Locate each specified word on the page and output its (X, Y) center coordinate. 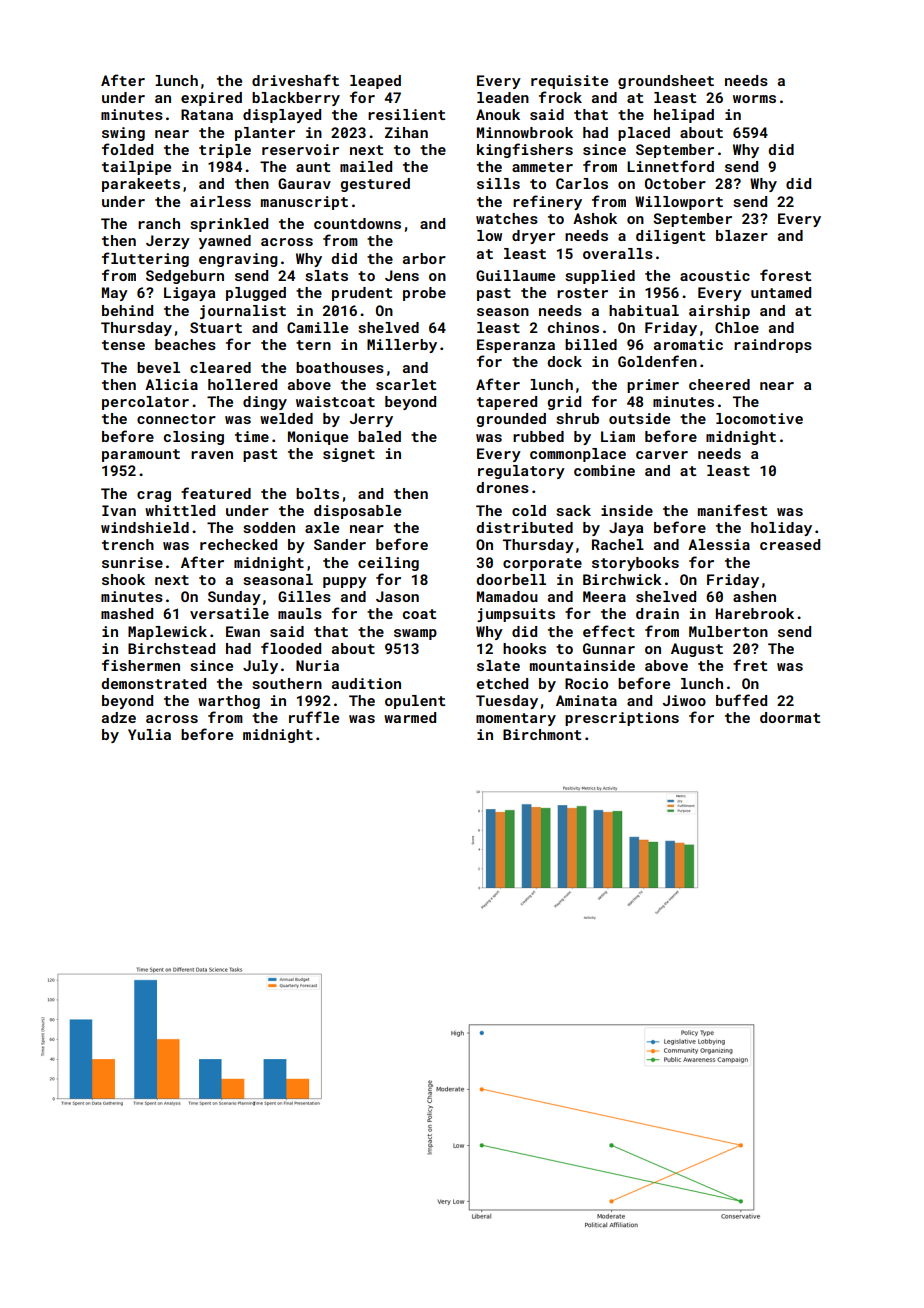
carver (662, 455)
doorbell (511, 579)
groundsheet (666, 82)
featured (216, 493)
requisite (569, 82)
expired (211, 99)
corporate (542, 564)
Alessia (719, 544)
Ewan (243, 631)
